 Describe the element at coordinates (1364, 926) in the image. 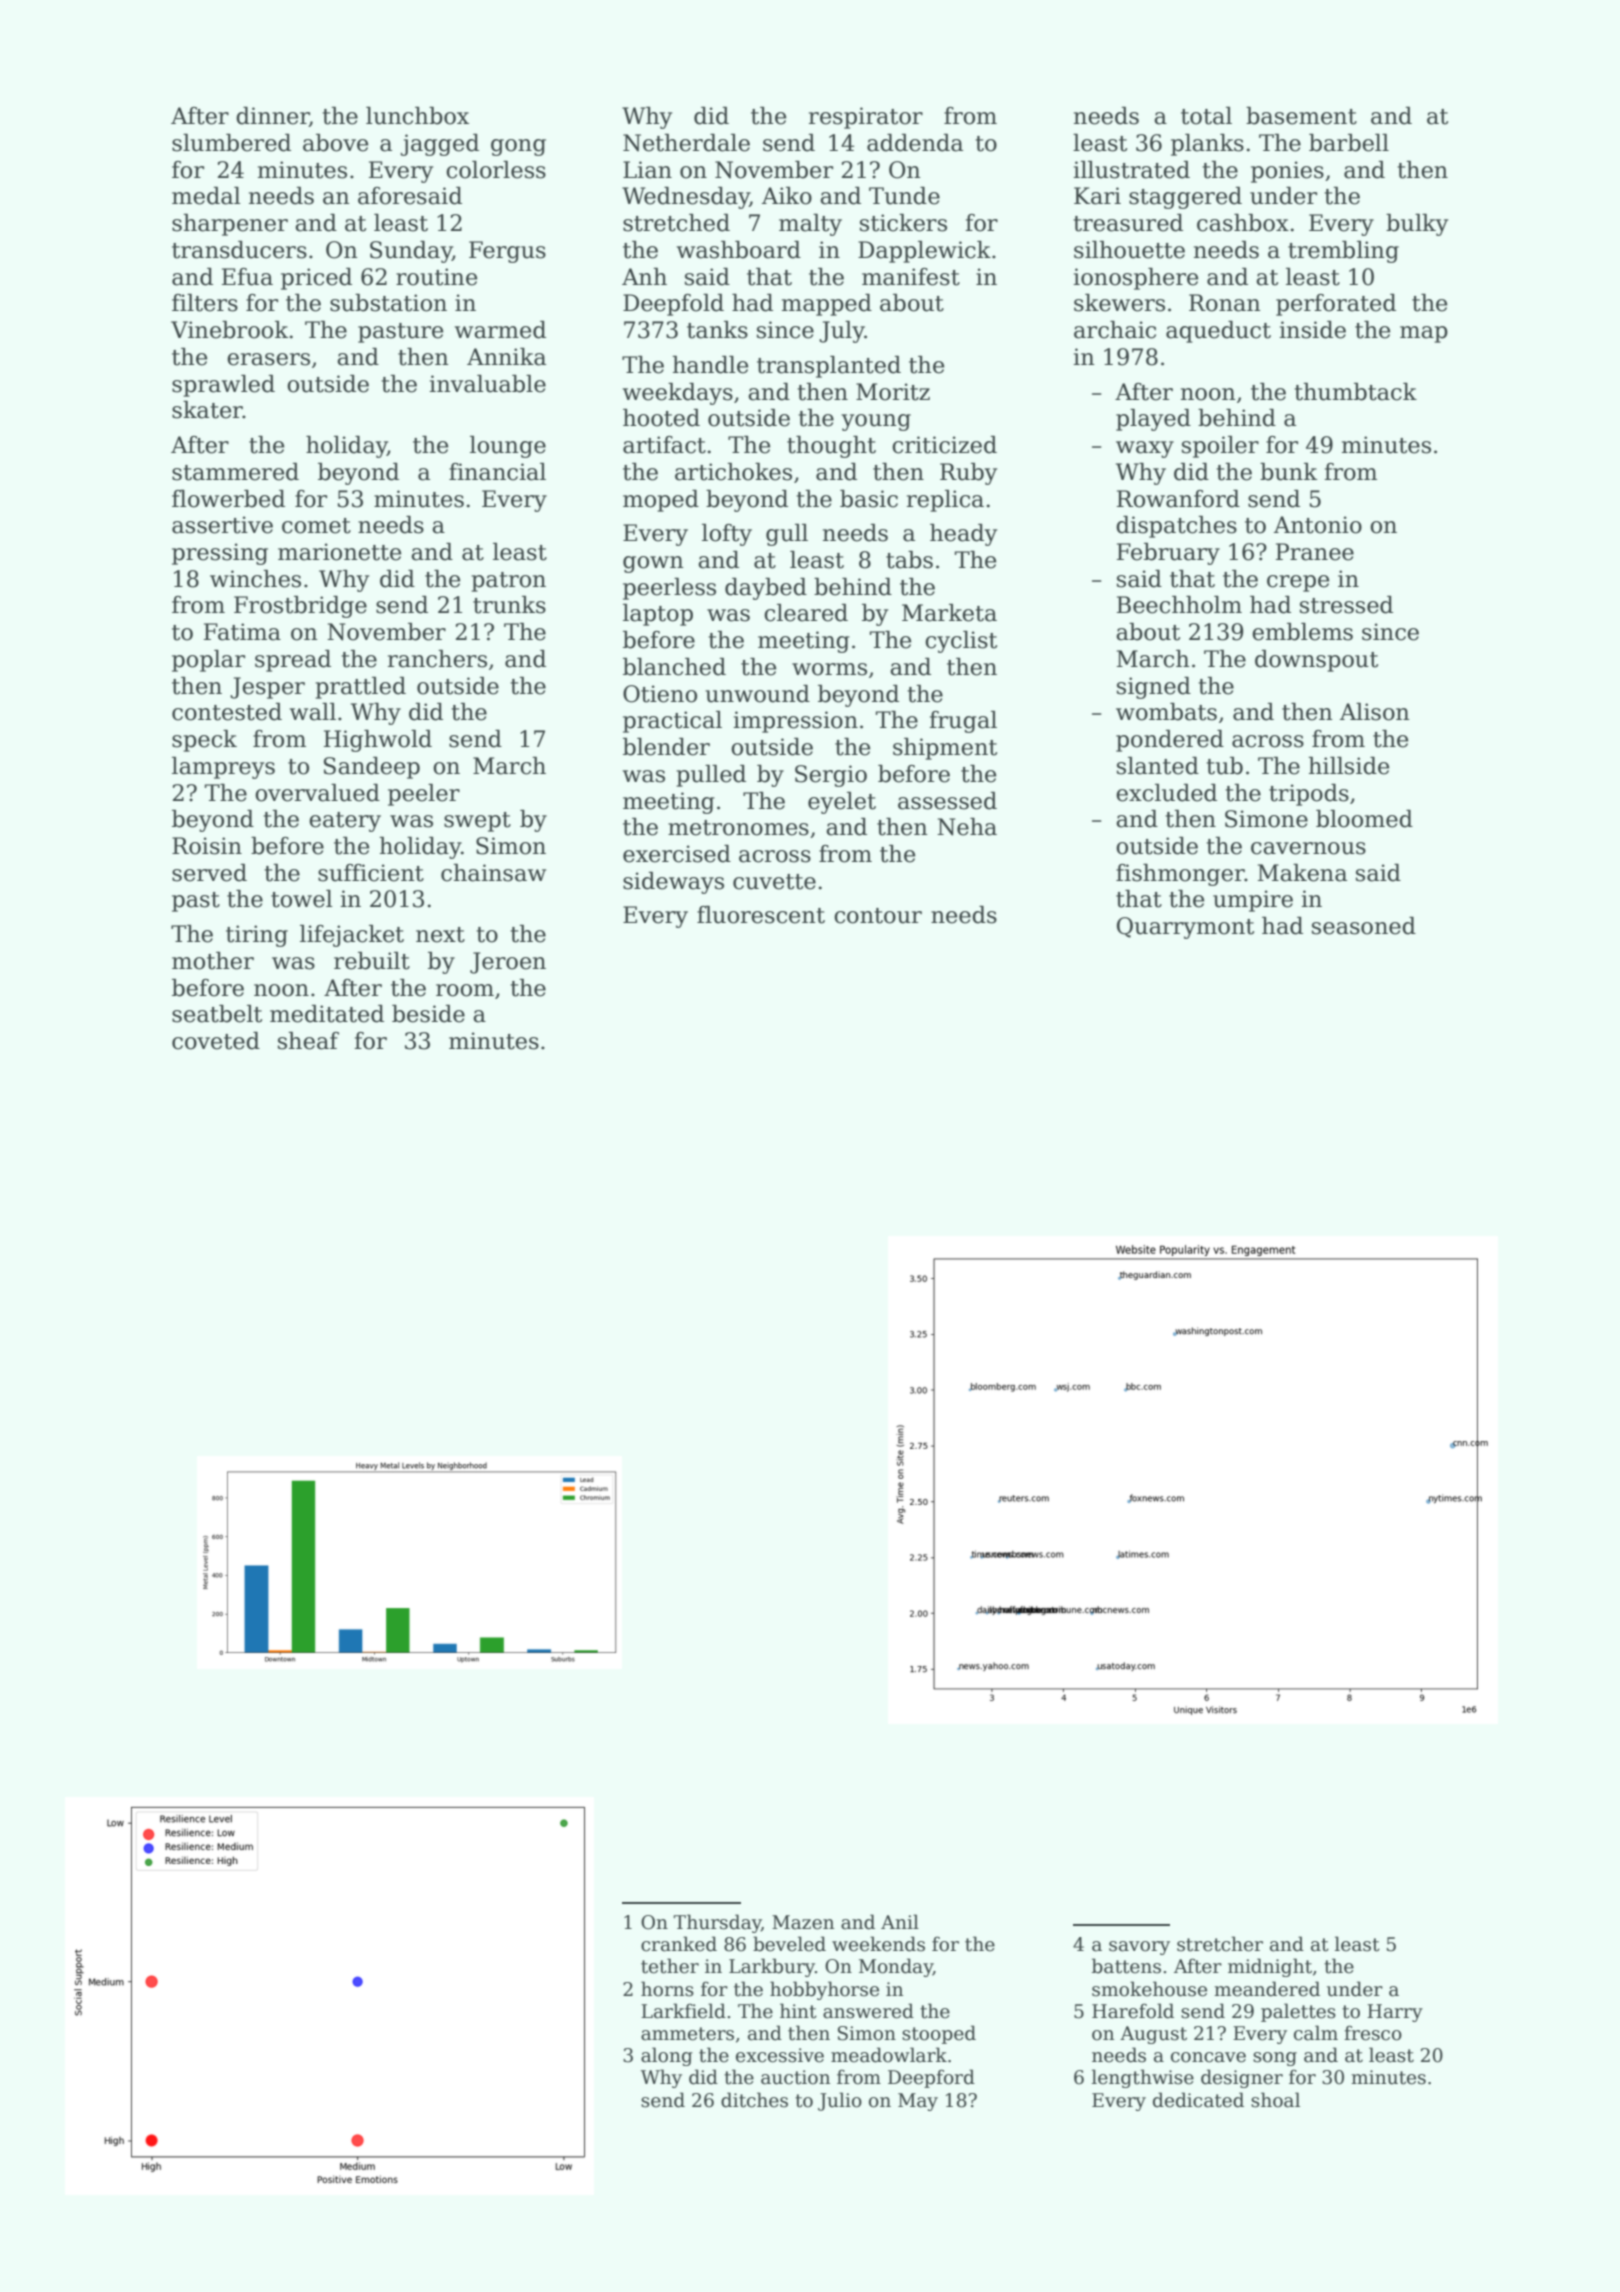

I see `seasoned` at that location.
